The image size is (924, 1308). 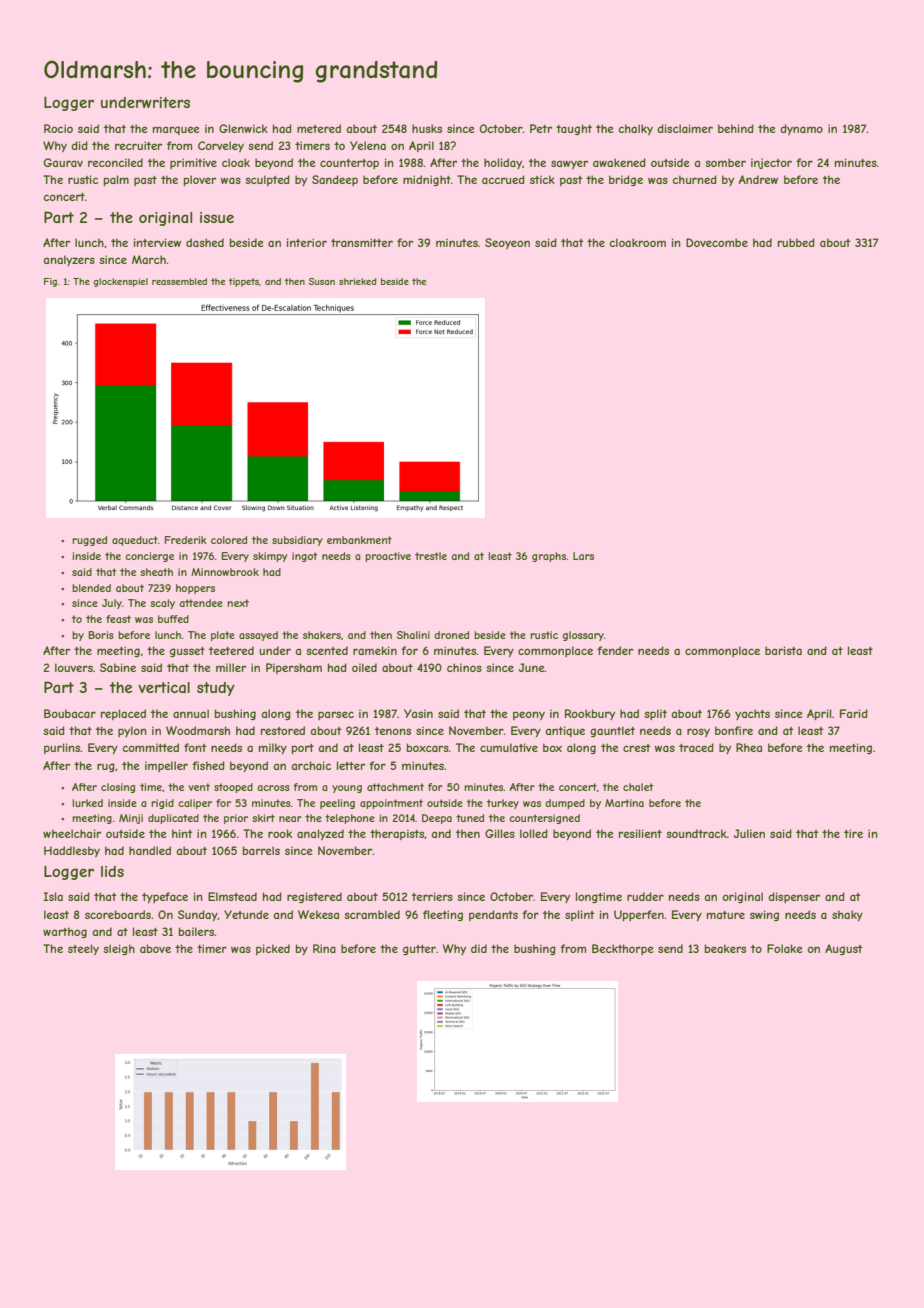 I want to click on registered, so click(x=314, y=897).
